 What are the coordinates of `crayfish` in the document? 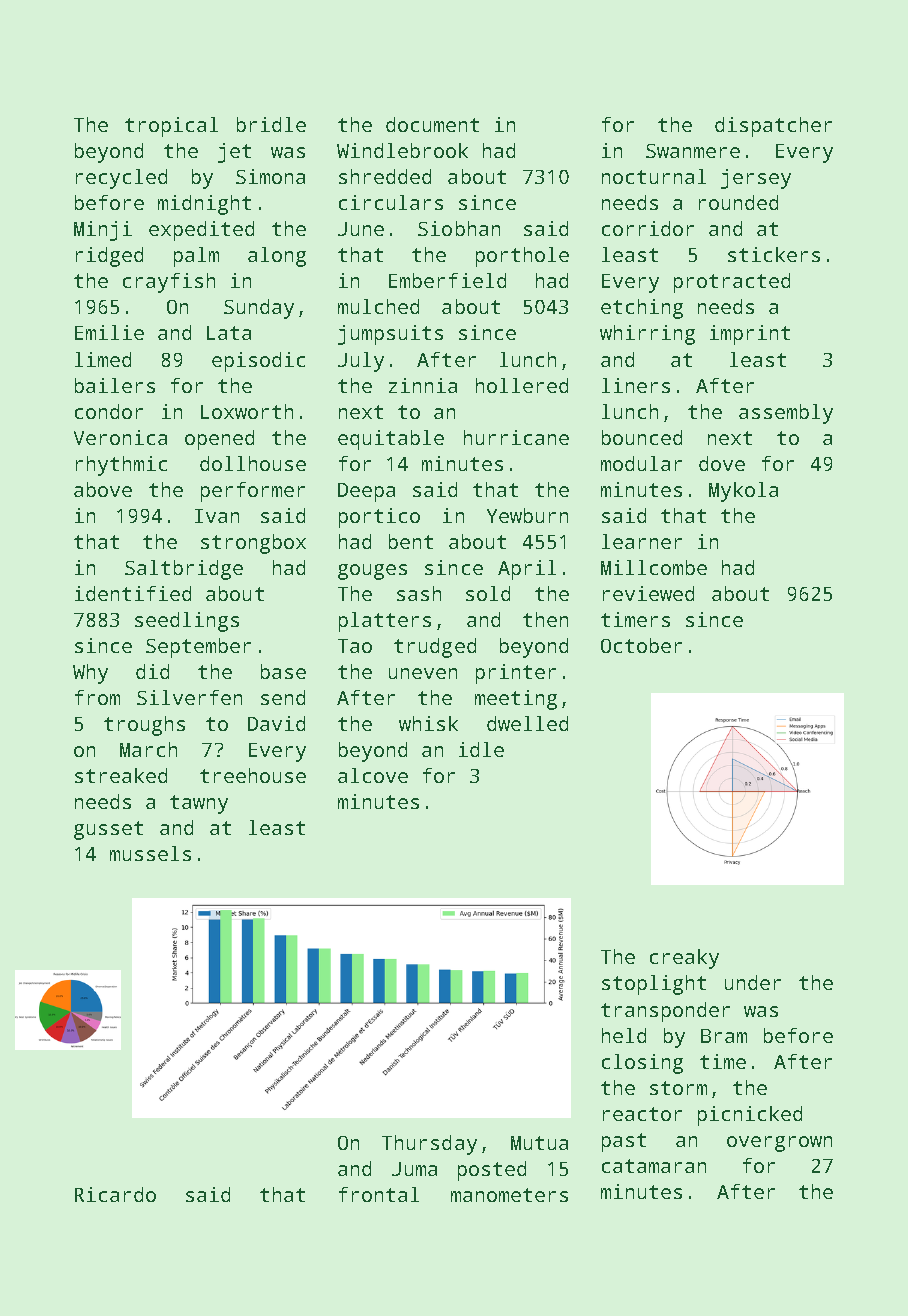 It's located at (169, 283).
